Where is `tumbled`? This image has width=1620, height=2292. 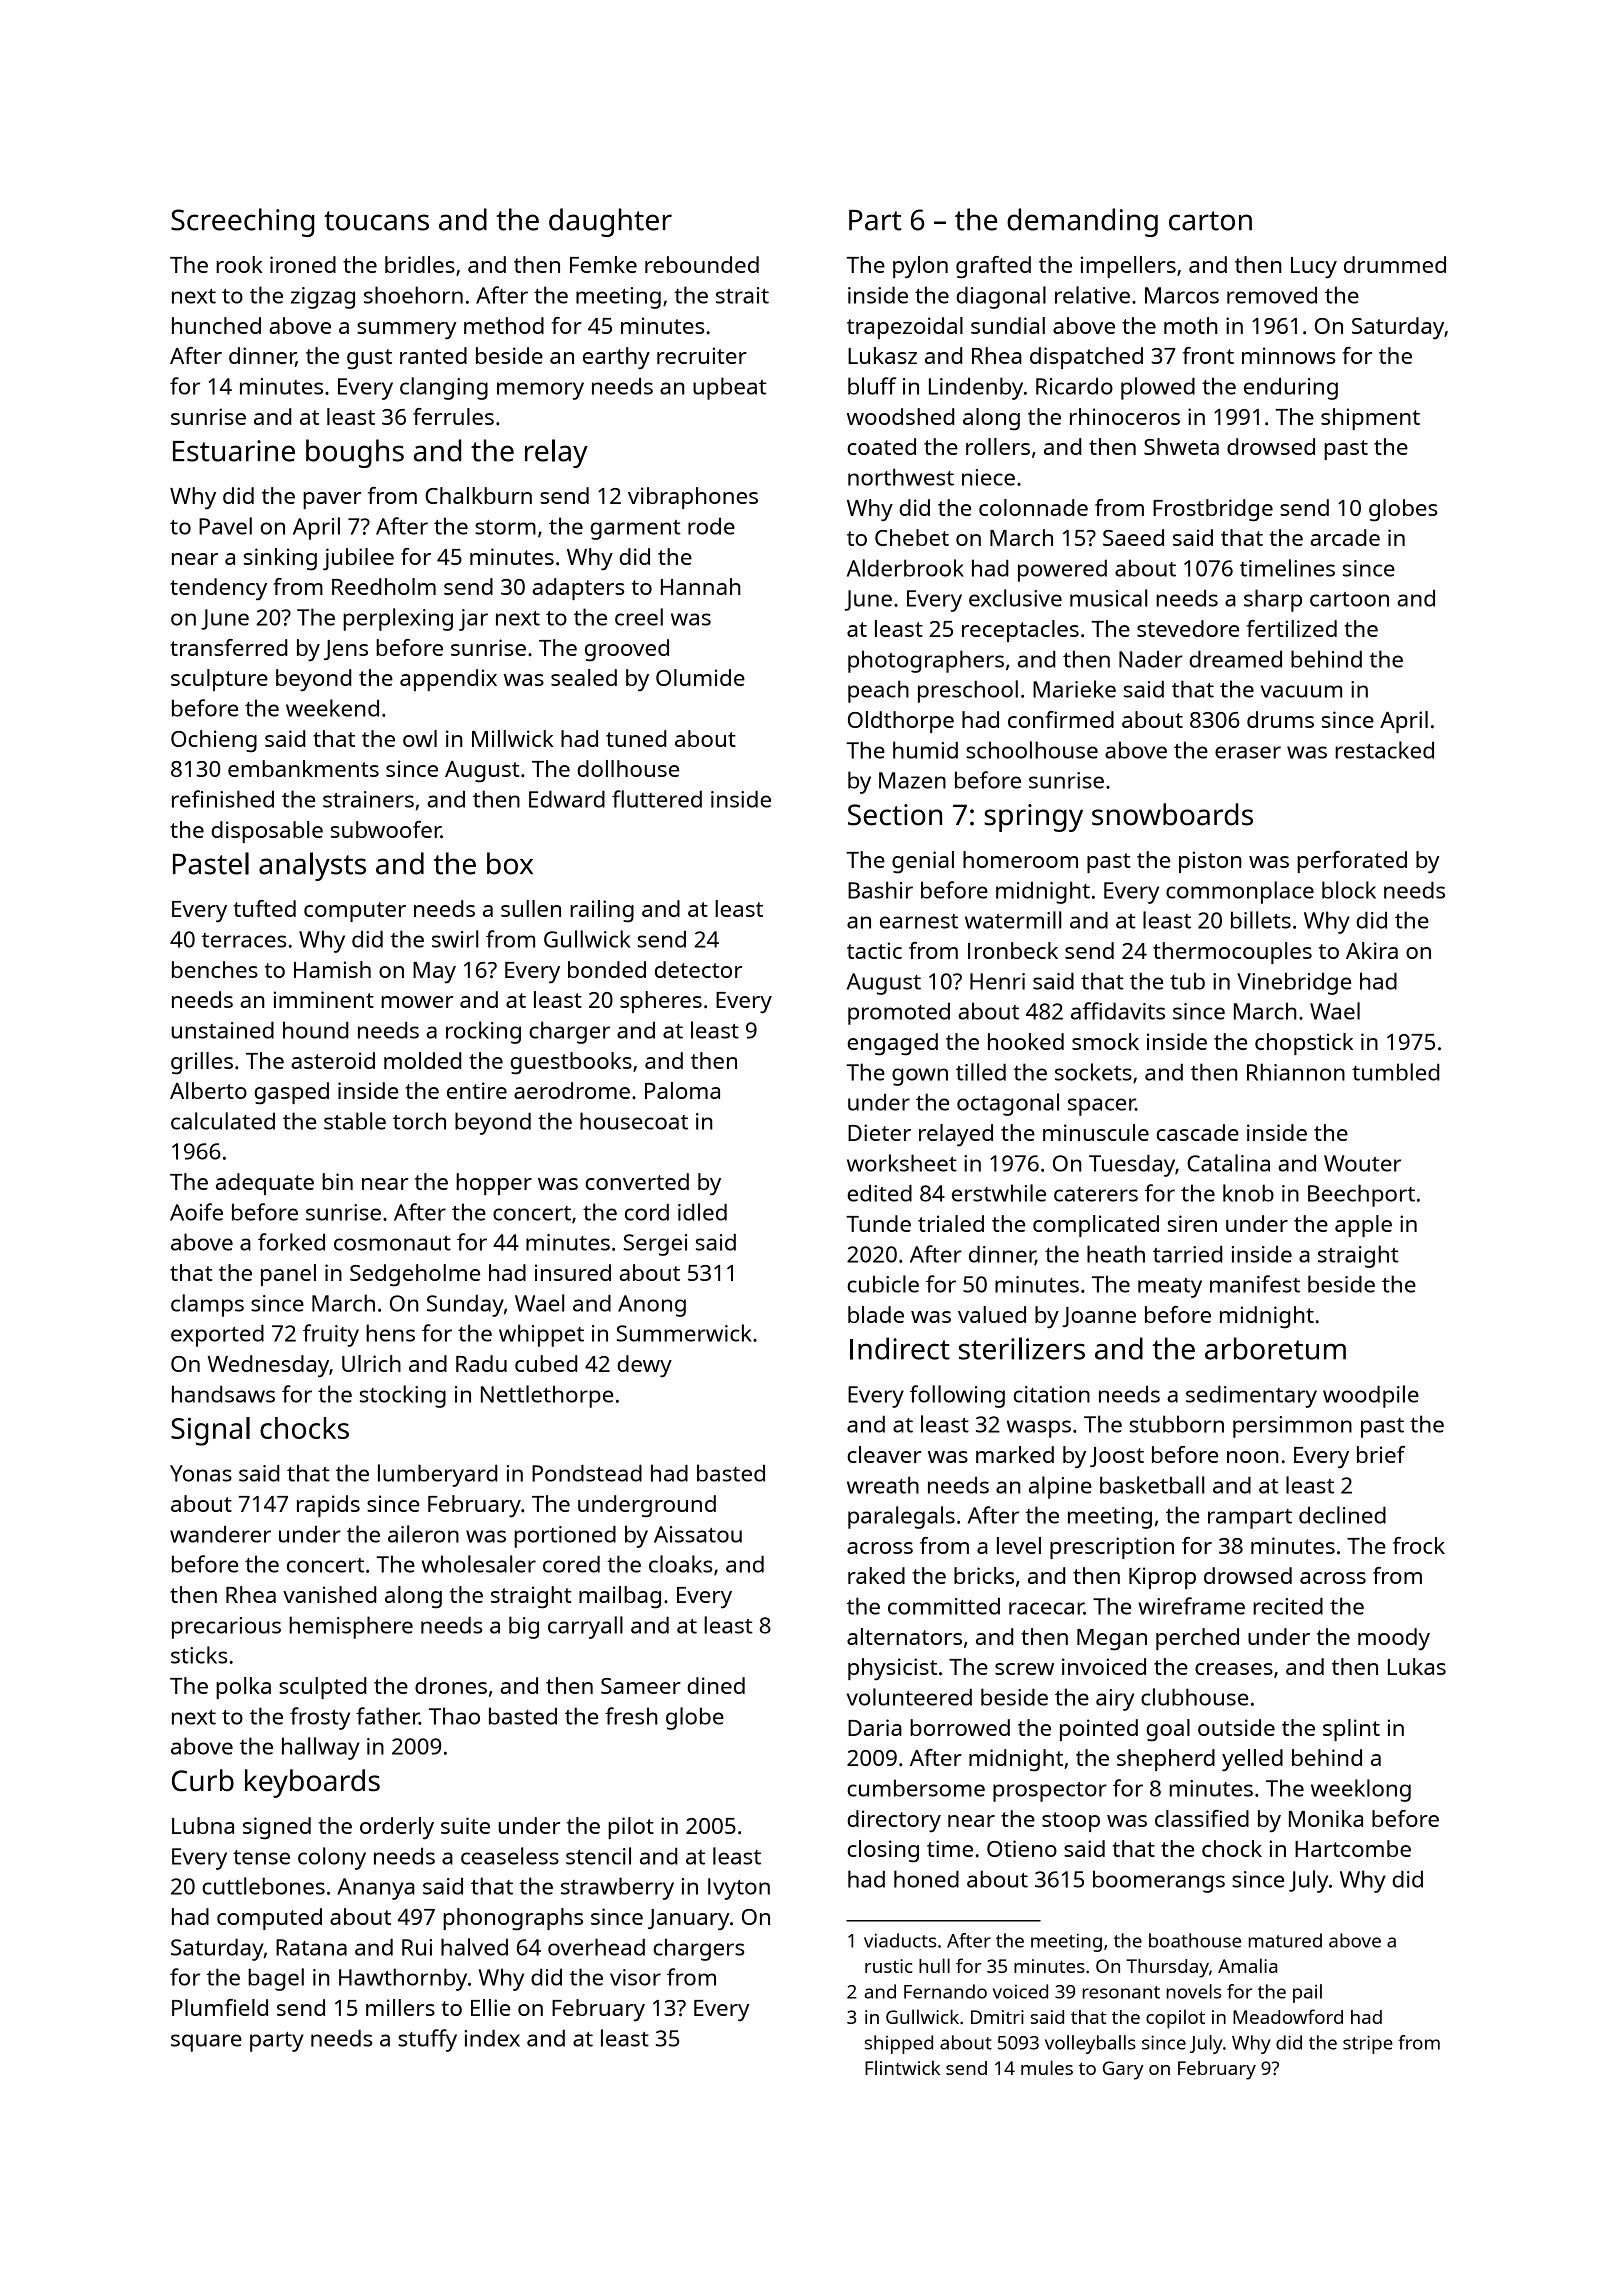
tumbled is located at coordinates (1395, 1072).
